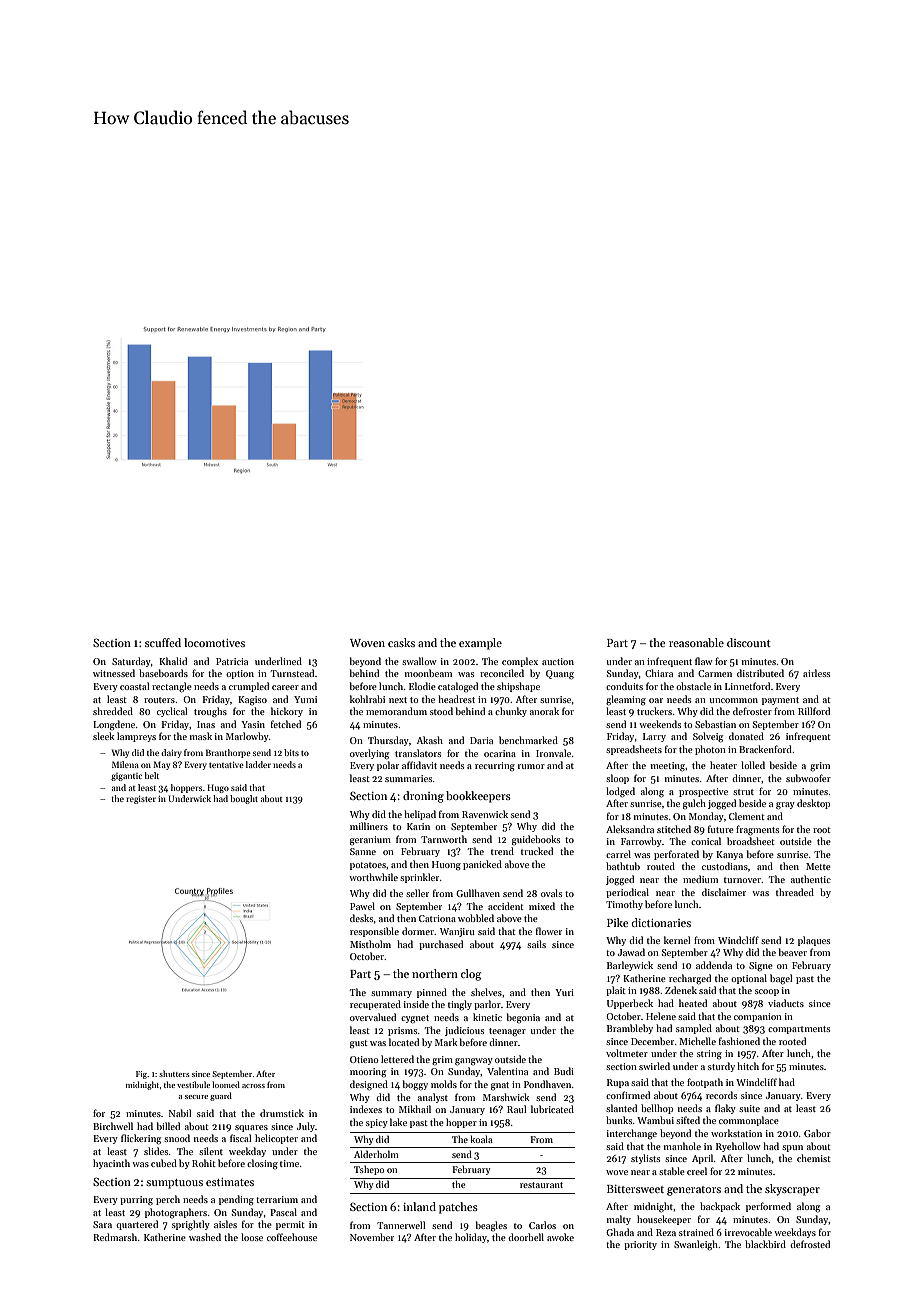 The height and width of the screenshot is (1308, 924). What do you see at coordinates (401, 1225) in the screenshot?
I see `Tannerwell` at bounding box center [401, 1225].
